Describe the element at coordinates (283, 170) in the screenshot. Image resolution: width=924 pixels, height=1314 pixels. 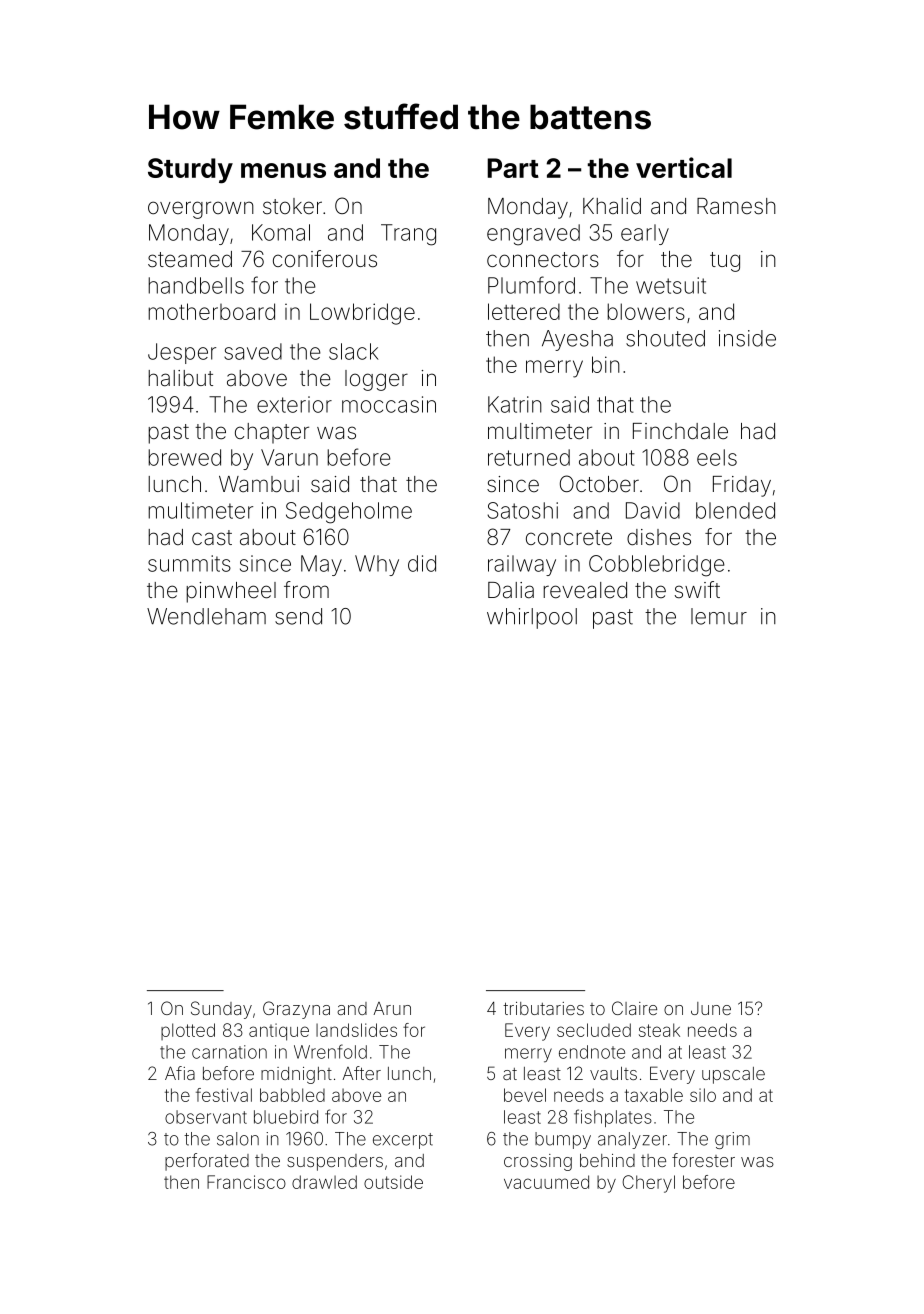
I see `menus` at that location.
